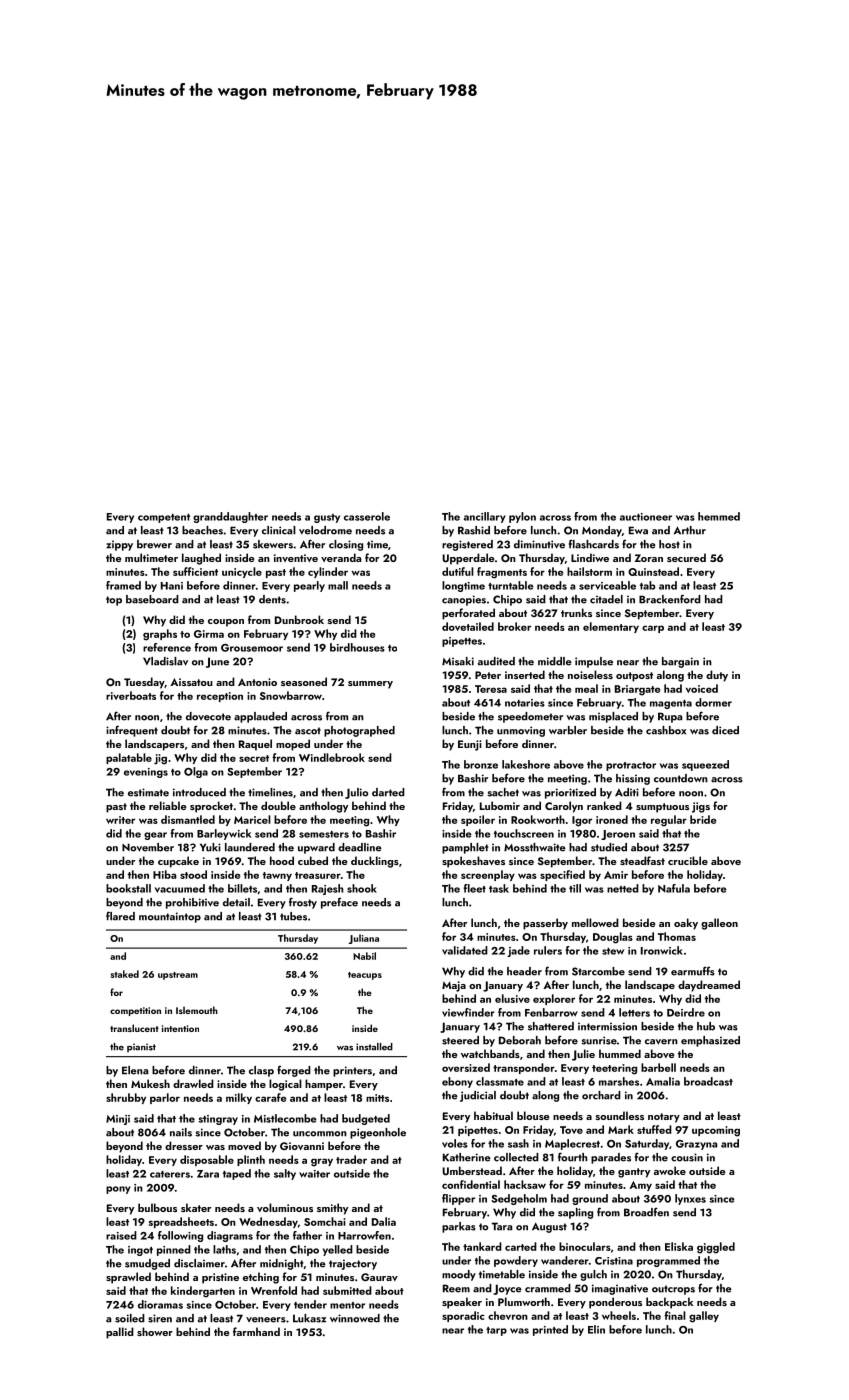  I want to click on intention, so click(180, 1028).
